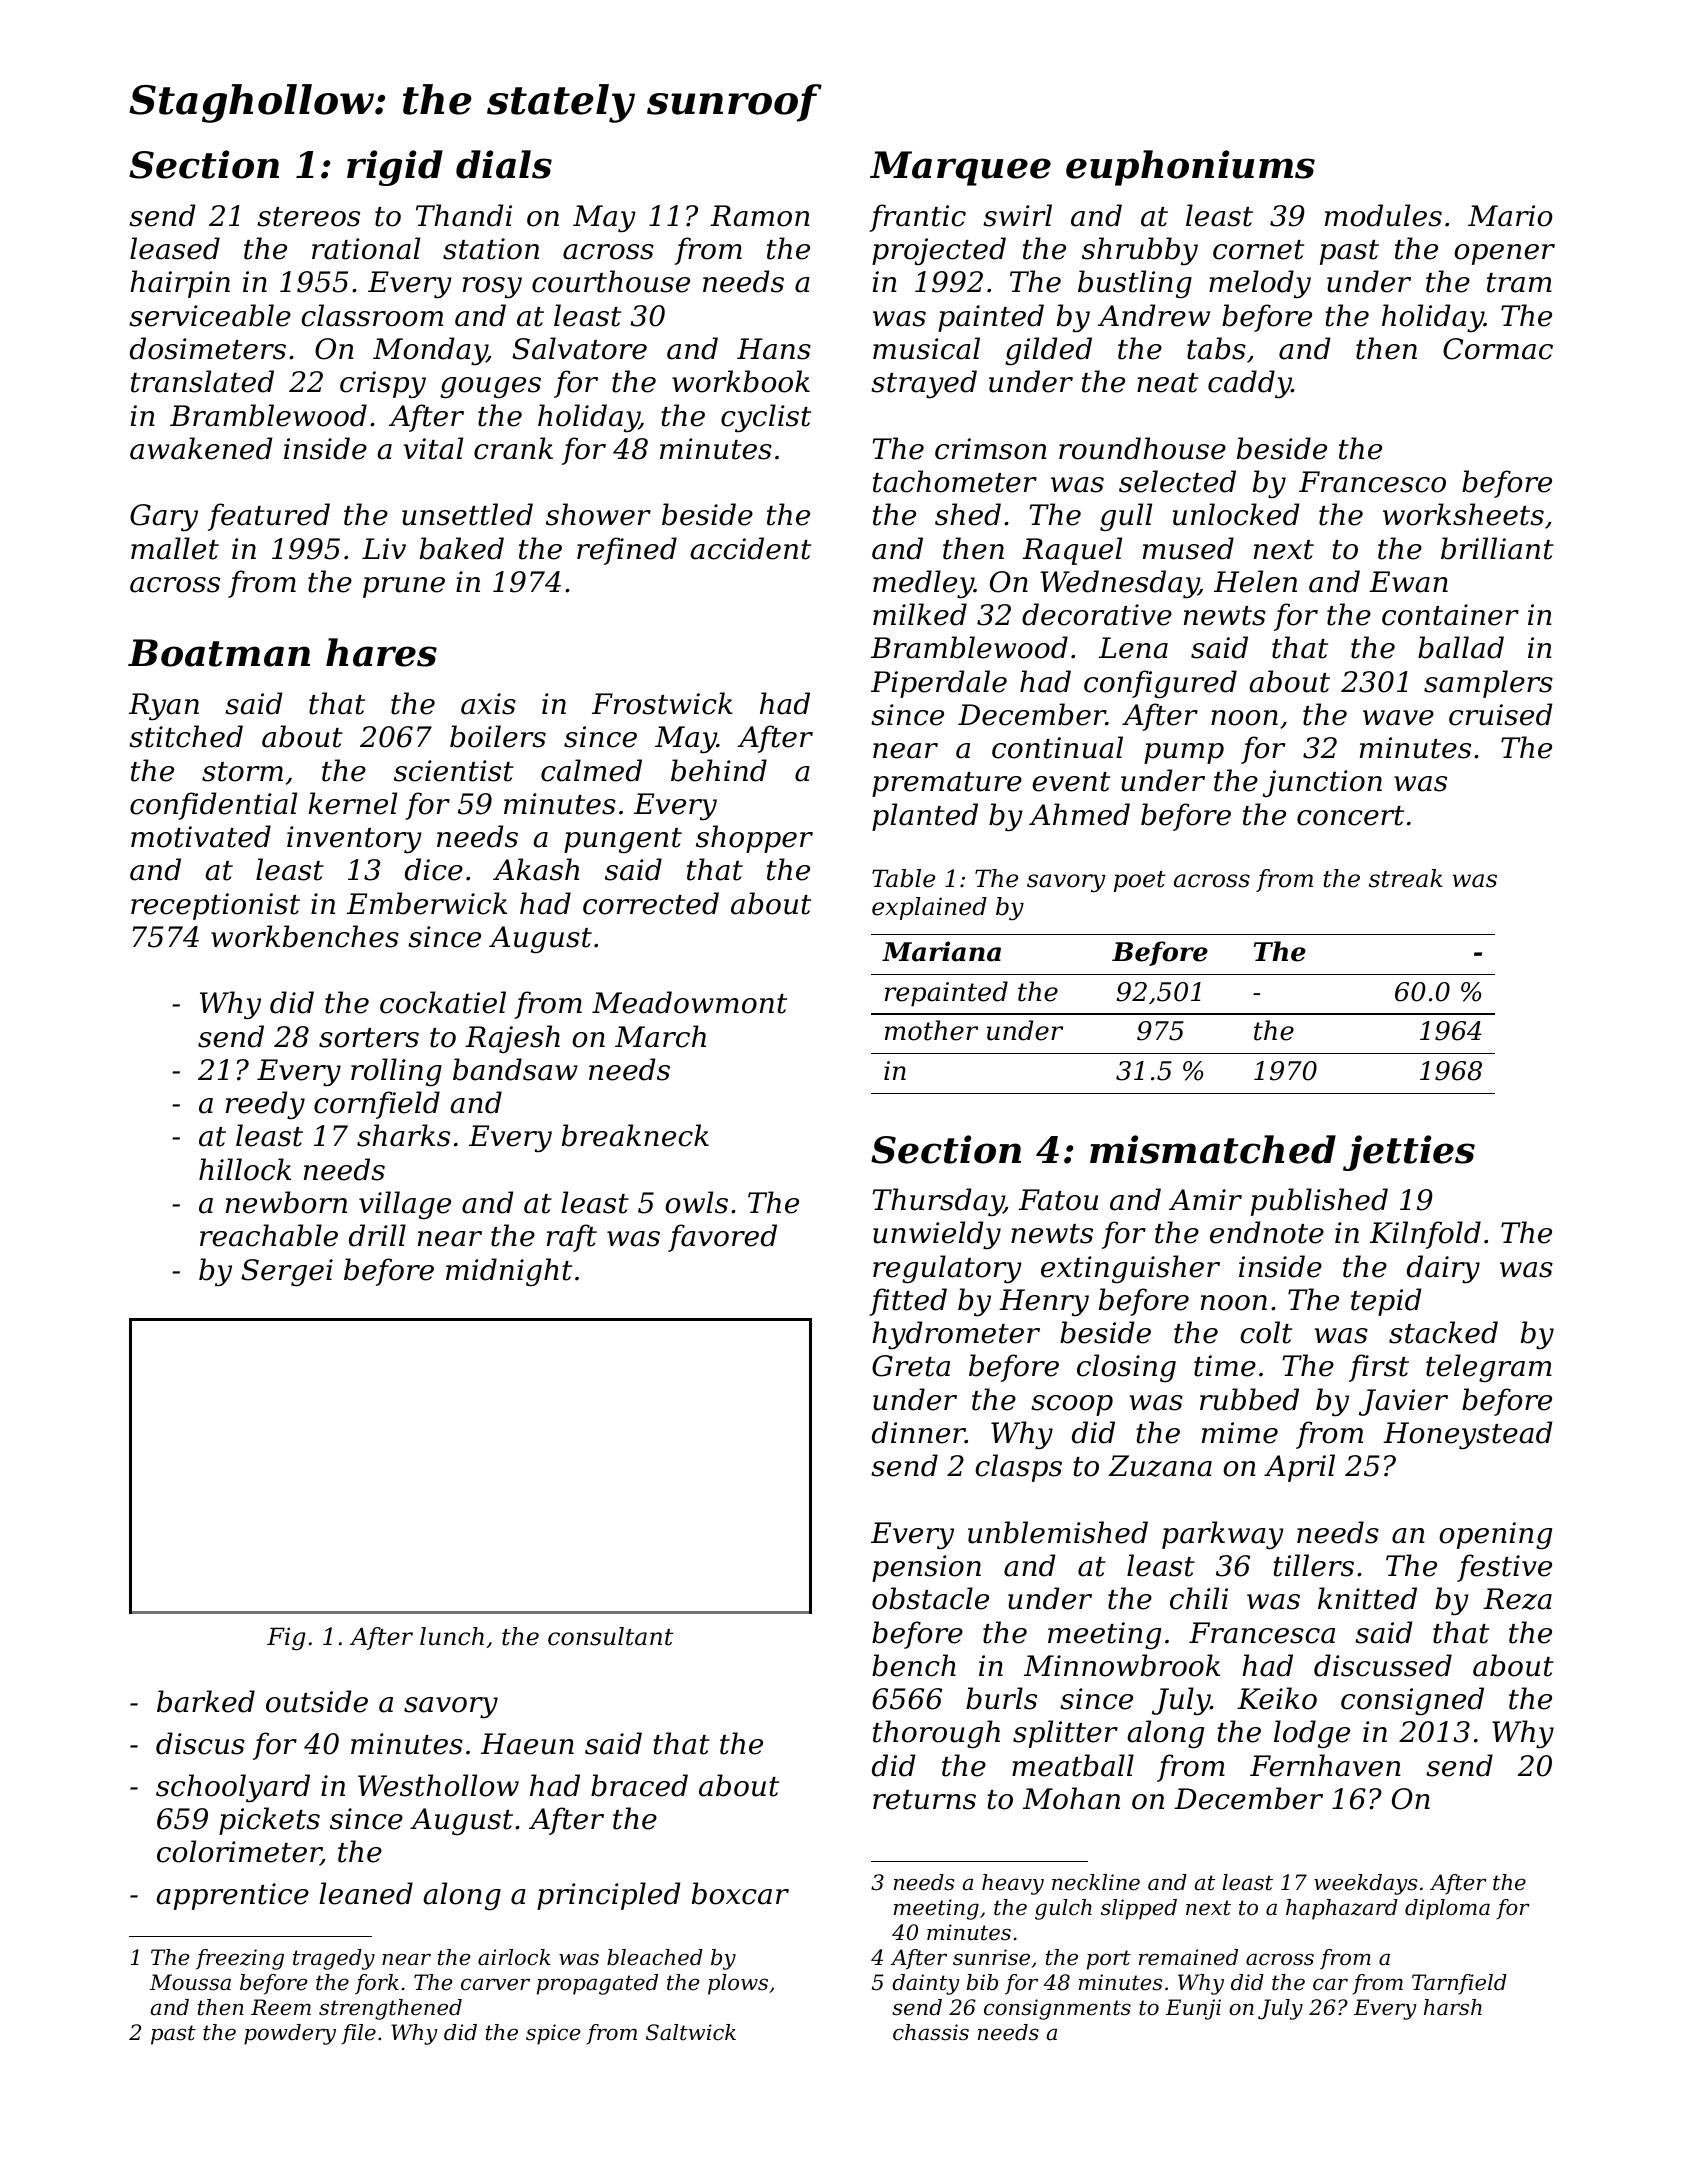 This image has height=2178, width=1683. What do you see at coordinates (1190, 168) in the image?
I see `euphoniums` at bounding box center [1190, 168].
